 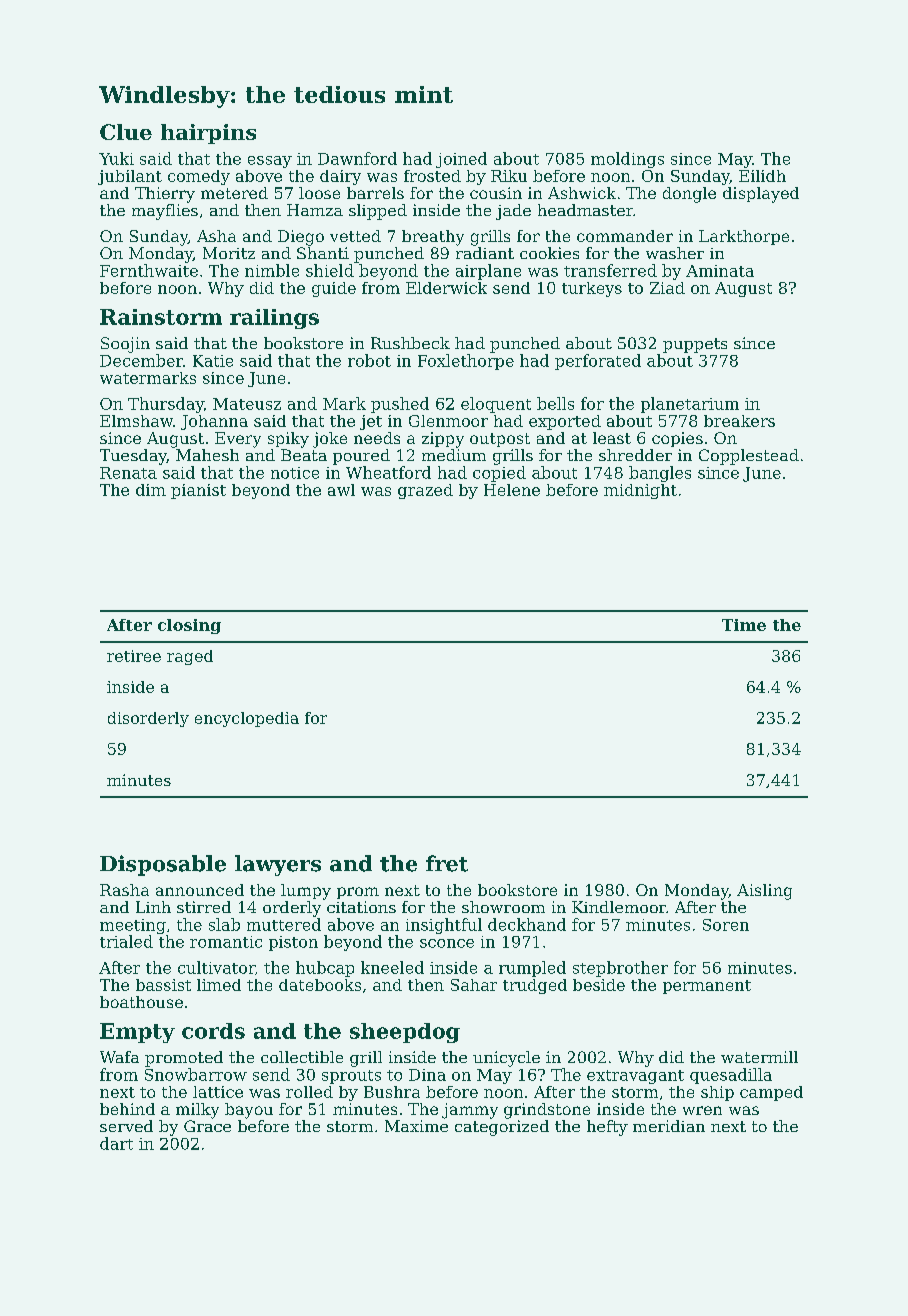 What do you see at coordinates (425, 491) in the screenshot?
I see `grazed` at bounding box center [425, 491].
